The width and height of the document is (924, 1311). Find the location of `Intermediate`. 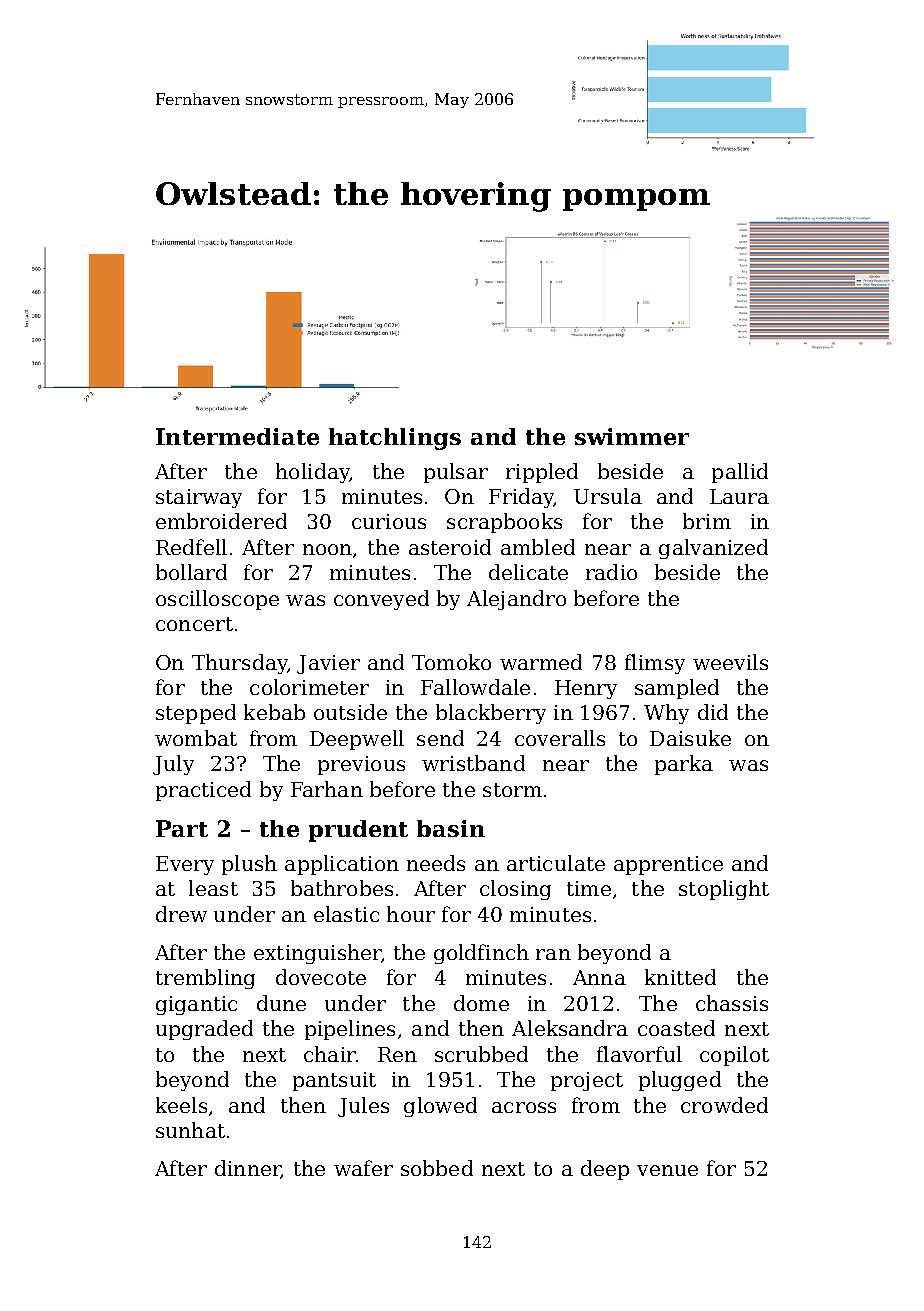

Intermediate is located at coordinates (237, 436).
